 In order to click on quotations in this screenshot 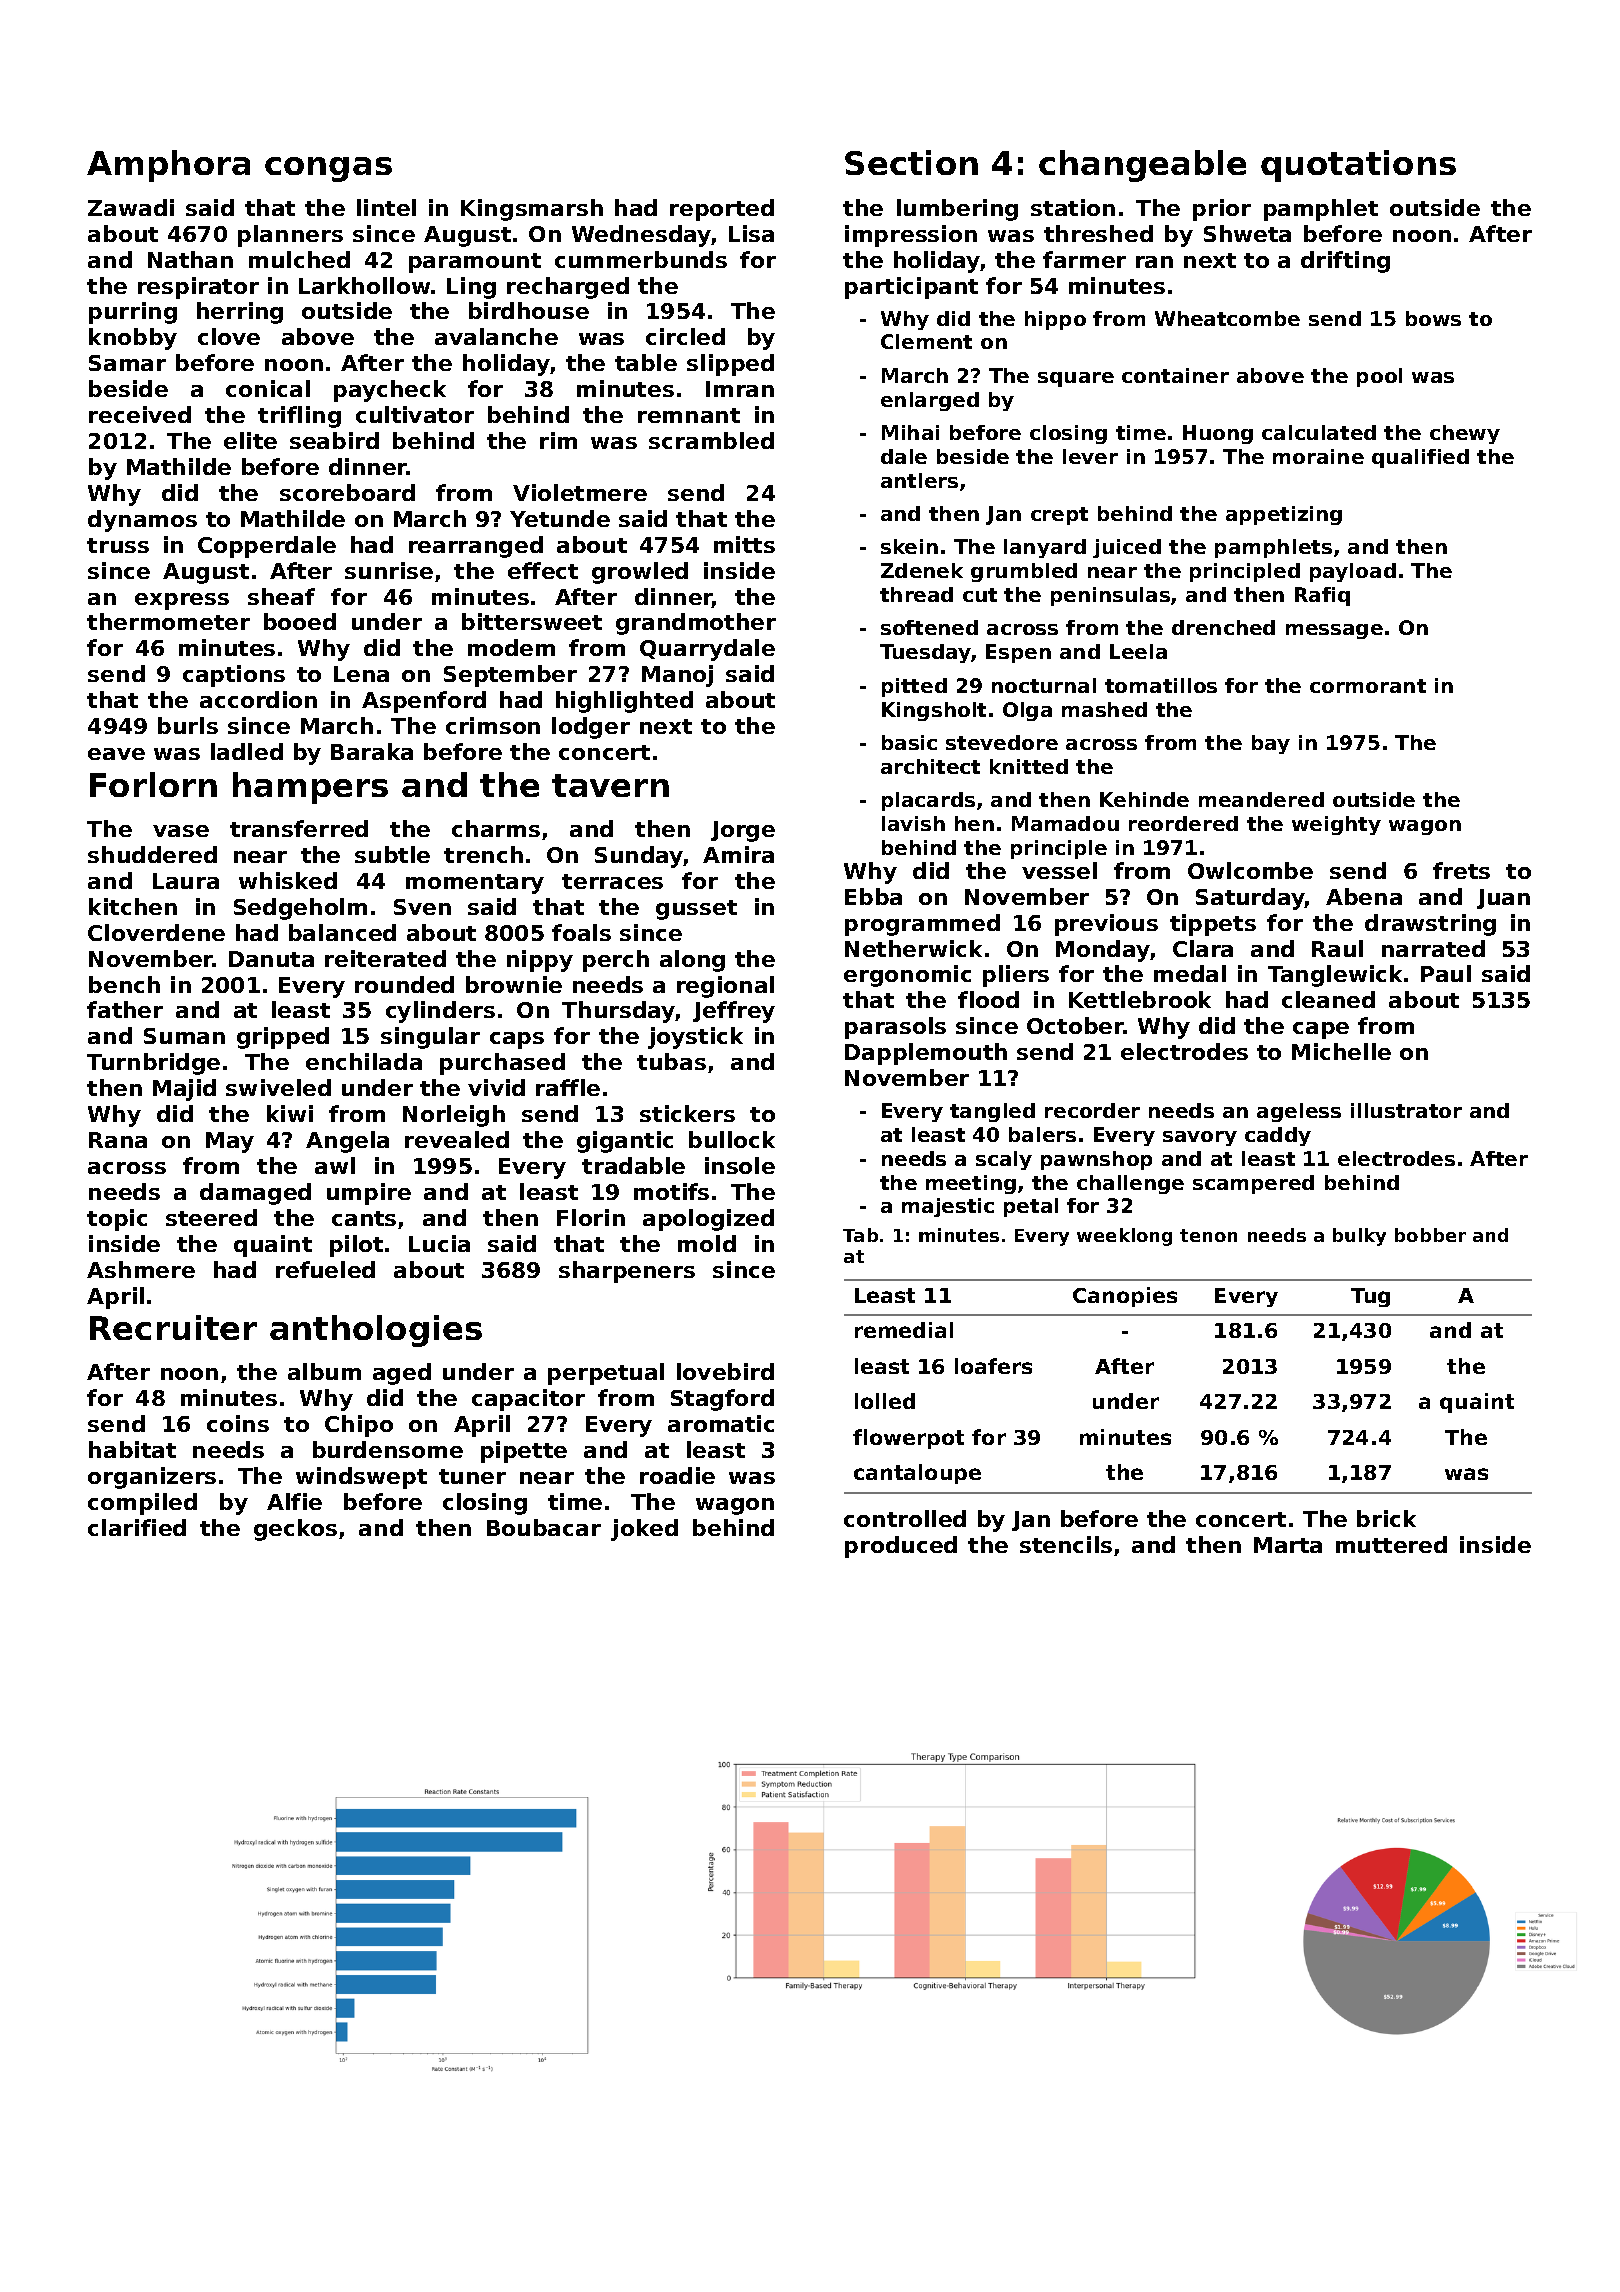, I will do `click(1358, 166)`.
